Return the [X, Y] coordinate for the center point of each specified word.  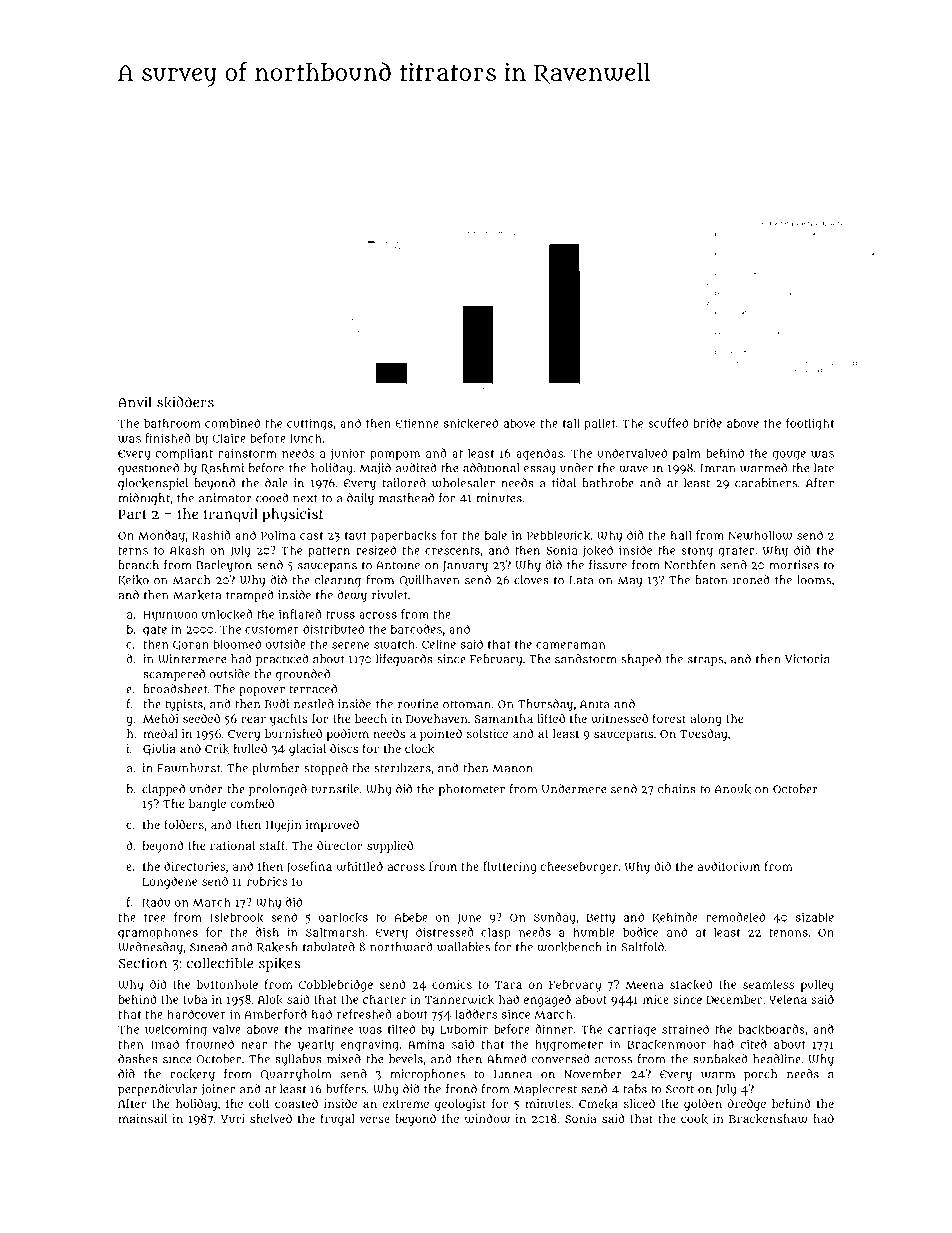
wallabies [463, 947]
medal [161, 733]
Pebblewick [558, 535]
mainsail [143, 1118]
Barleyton [224, 566]
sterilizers [402, 768]
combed [252, 803]
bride [707, 423]
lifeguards [404, 660]
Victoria [807, 659]
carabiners [766, 483]
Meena [644, 985]
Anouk [733, 789]
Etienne [417, 423]
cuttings [310, 424]
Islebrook [237, 918]
